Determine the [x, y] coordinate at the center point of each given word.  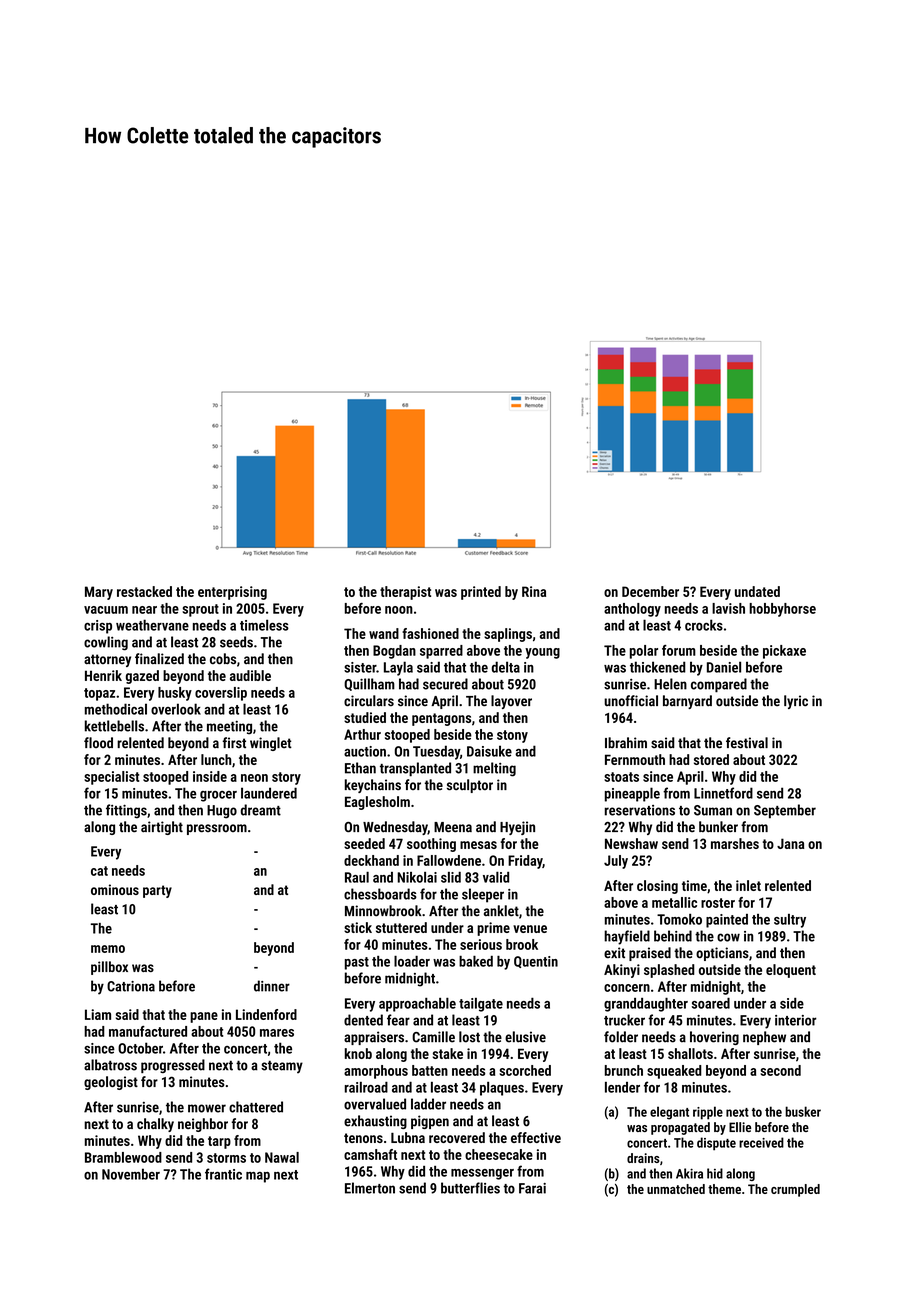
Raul [357, 877]
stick [358, 927]
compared [719, 685]
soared [711, 1003]
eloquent [791, 971]
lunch [216, 759]
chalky [155, 1125]
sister [360, 667]
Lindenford [266, 1014]
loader [412, 961]
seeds [236, 642]
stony [512, 736]
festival [747, 743]
